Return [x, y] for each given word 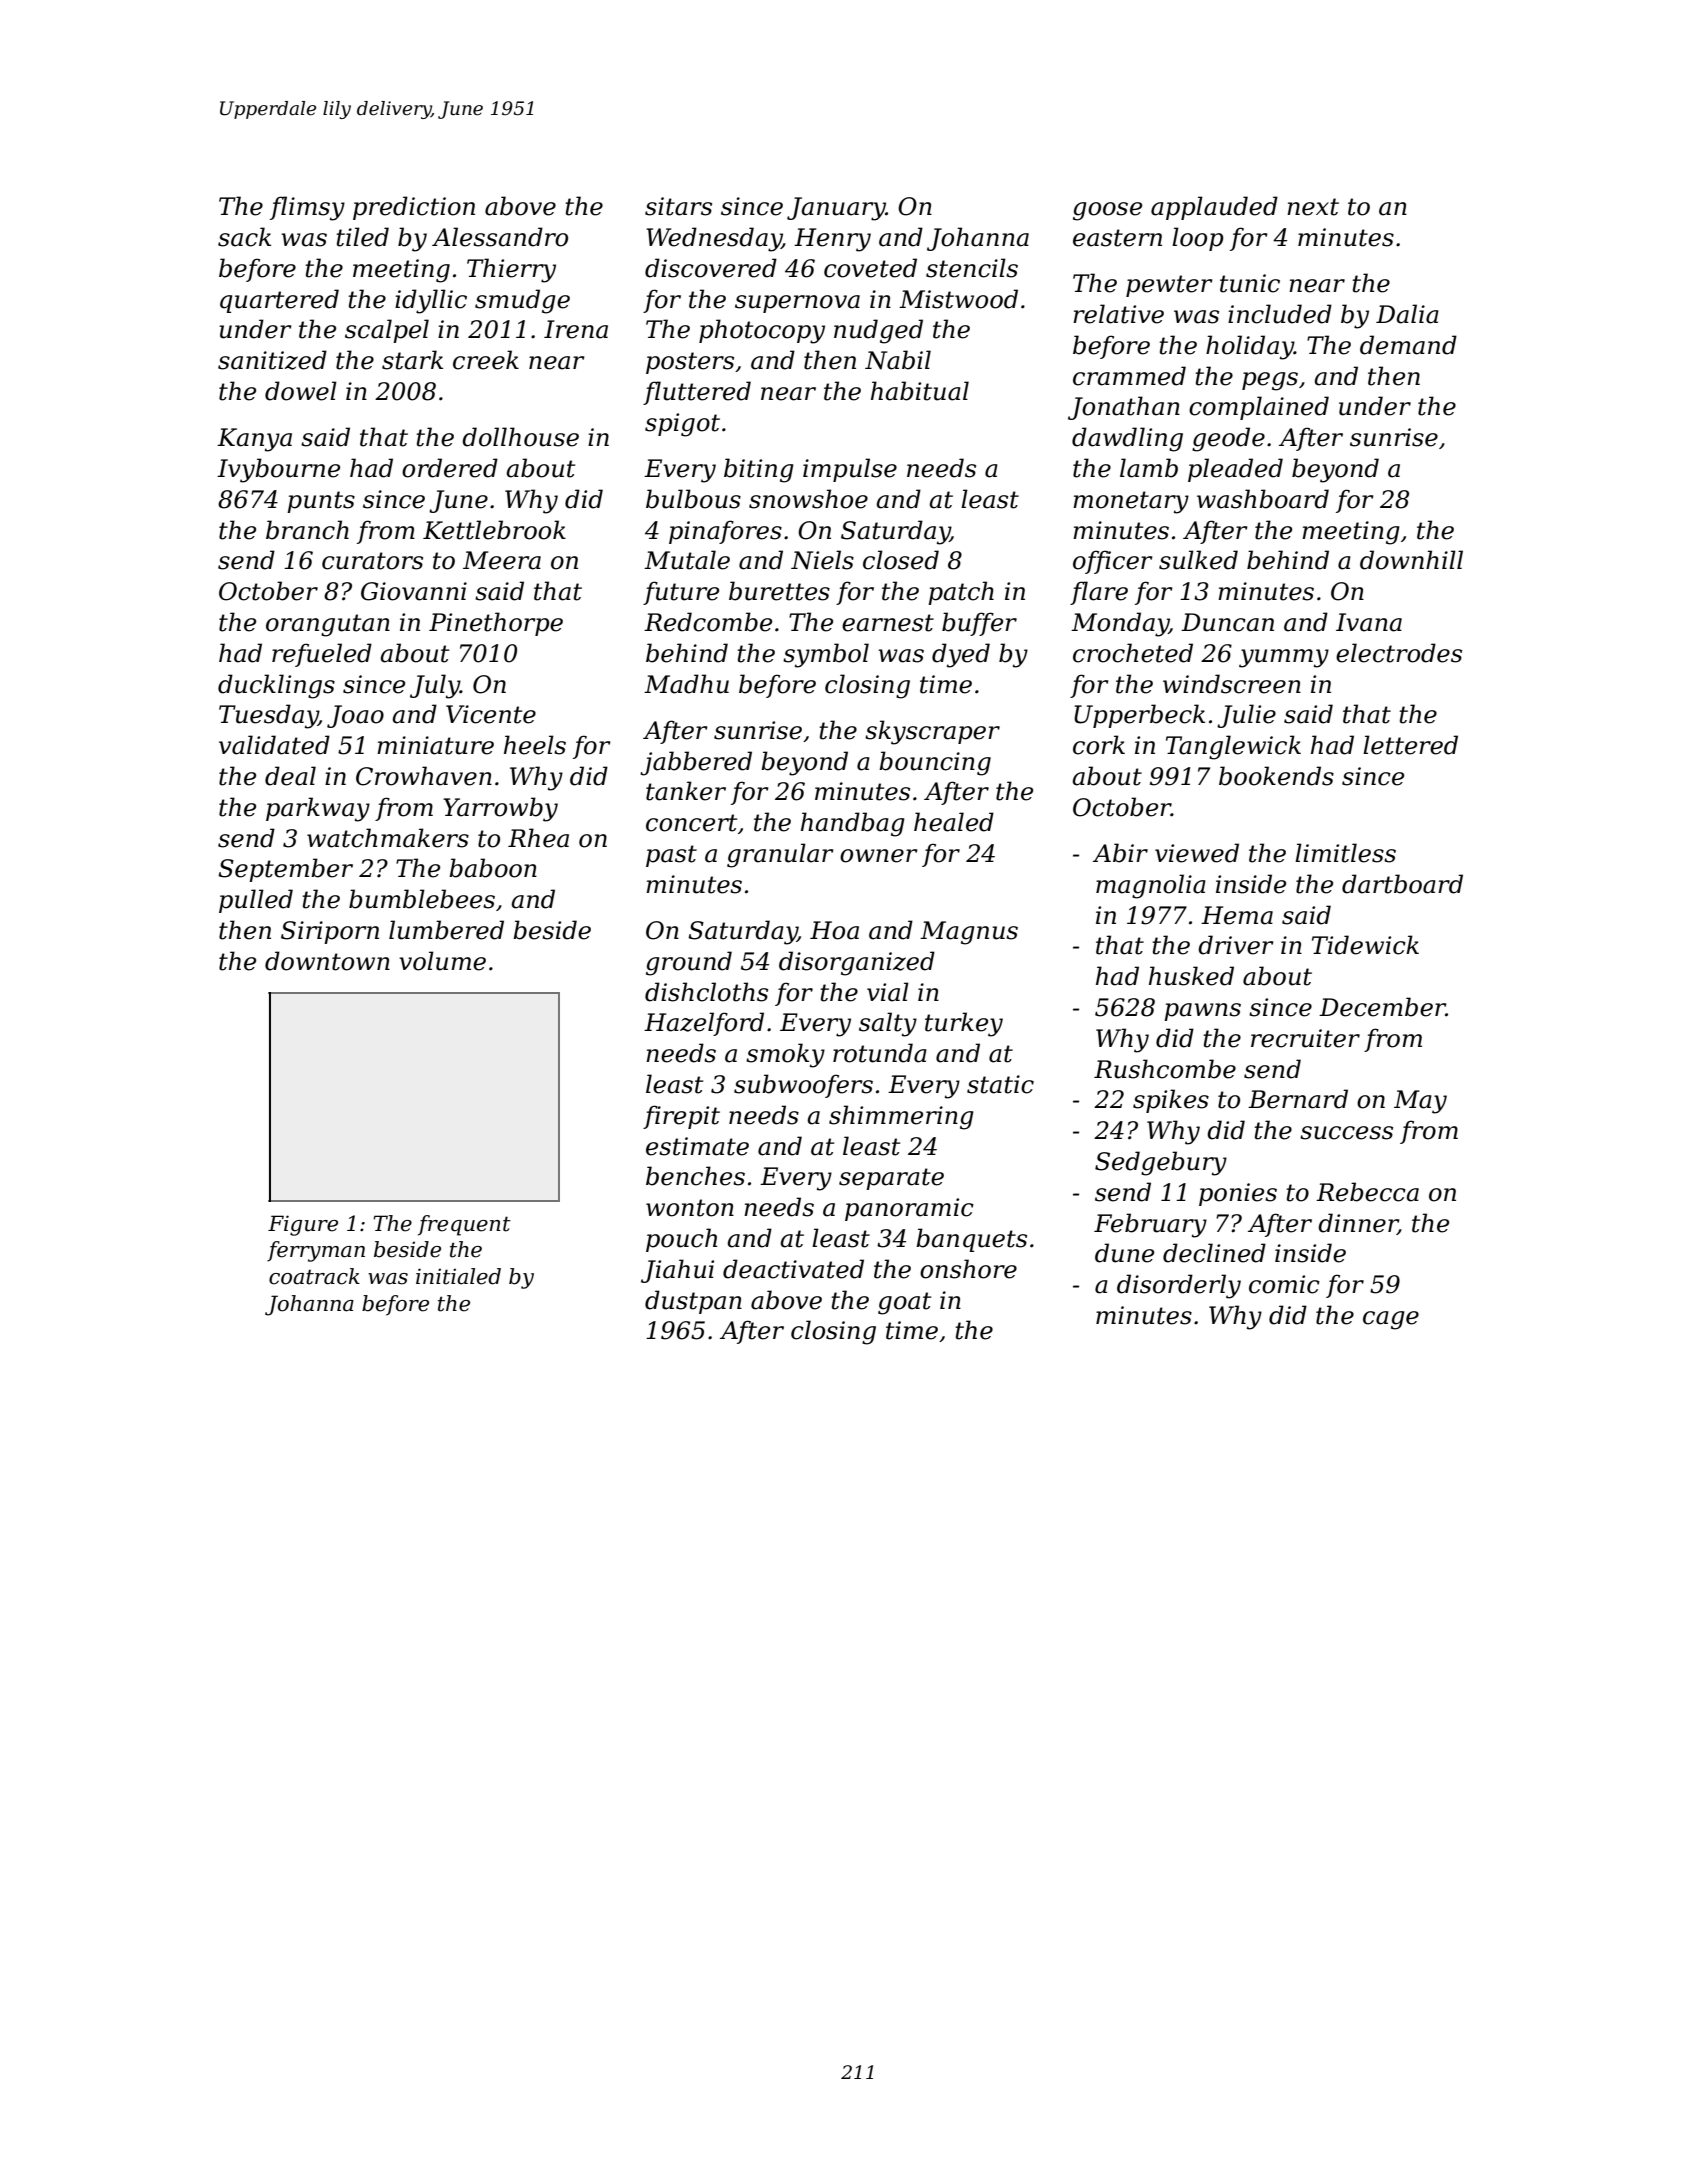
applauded [1214, 208]
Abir [1120, 853]
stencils [972, 268]
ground [689, 963]
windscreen [1232, 684]
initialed [458, 1276]
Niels [822, 560]
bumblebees [422, 899]
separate [891, 1179]
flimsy [307, 208]
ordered [450, 468]
